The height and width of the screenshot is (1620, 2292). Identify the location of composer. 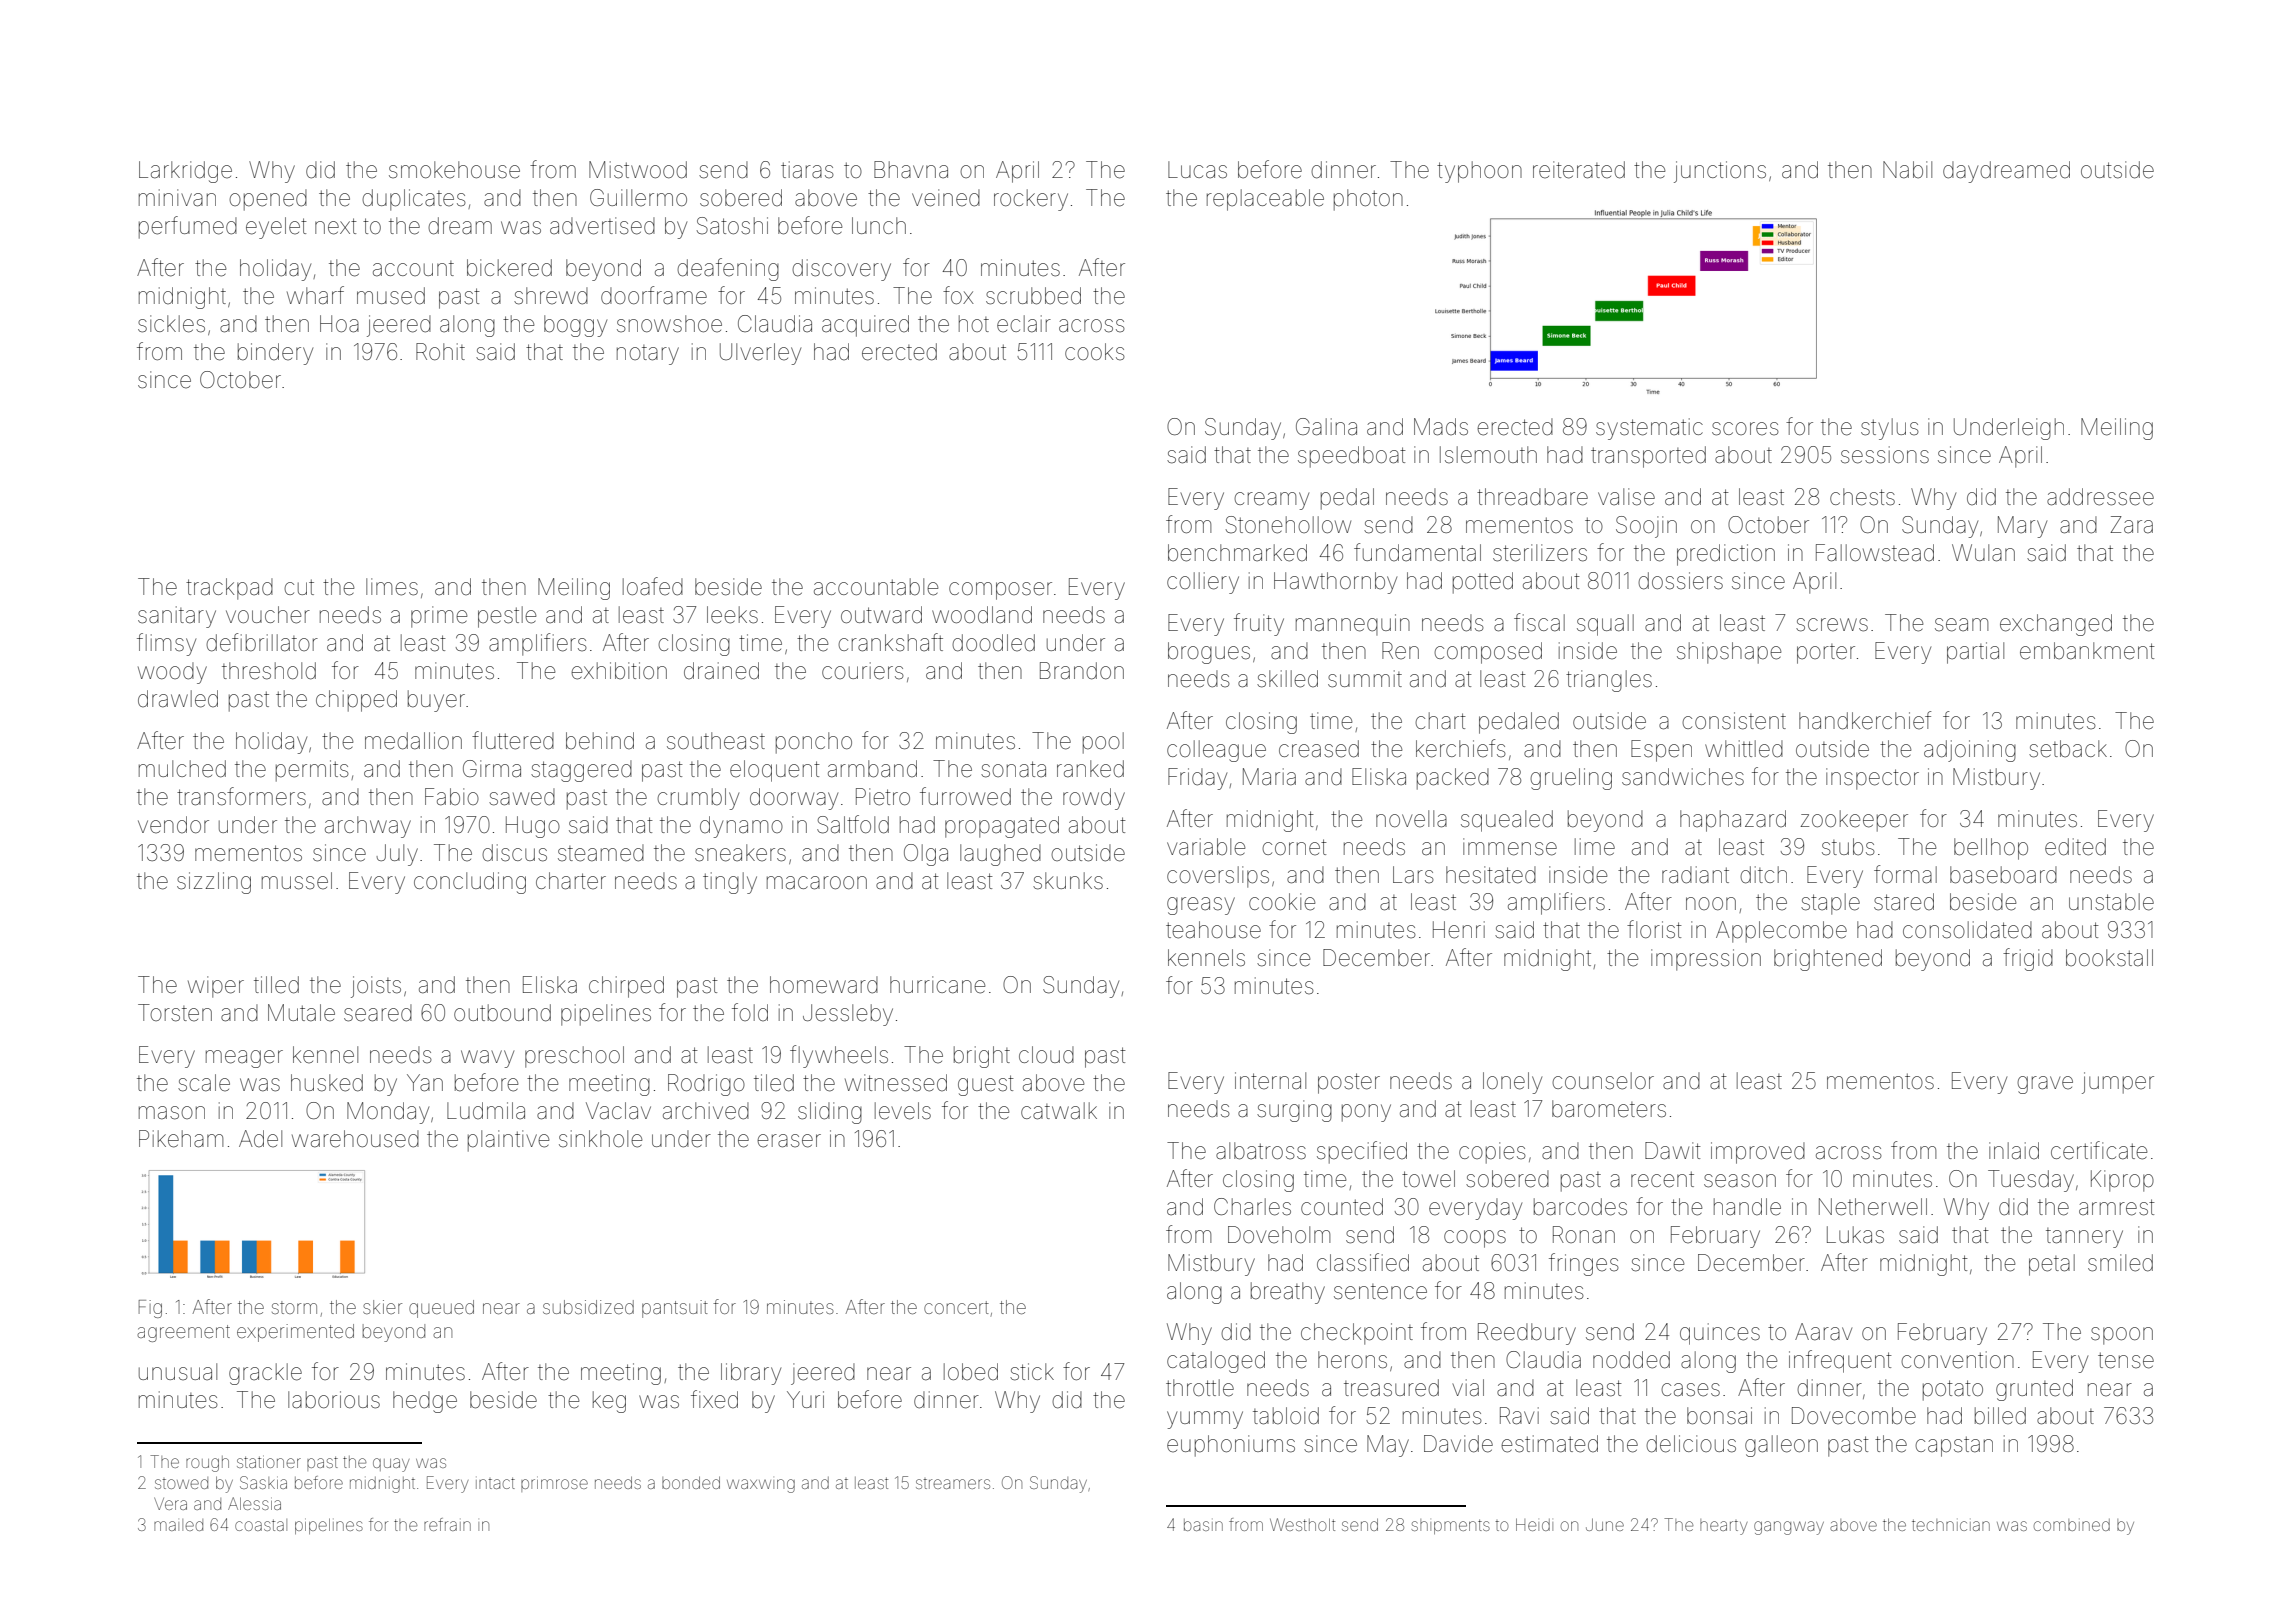
(1000, 591).
